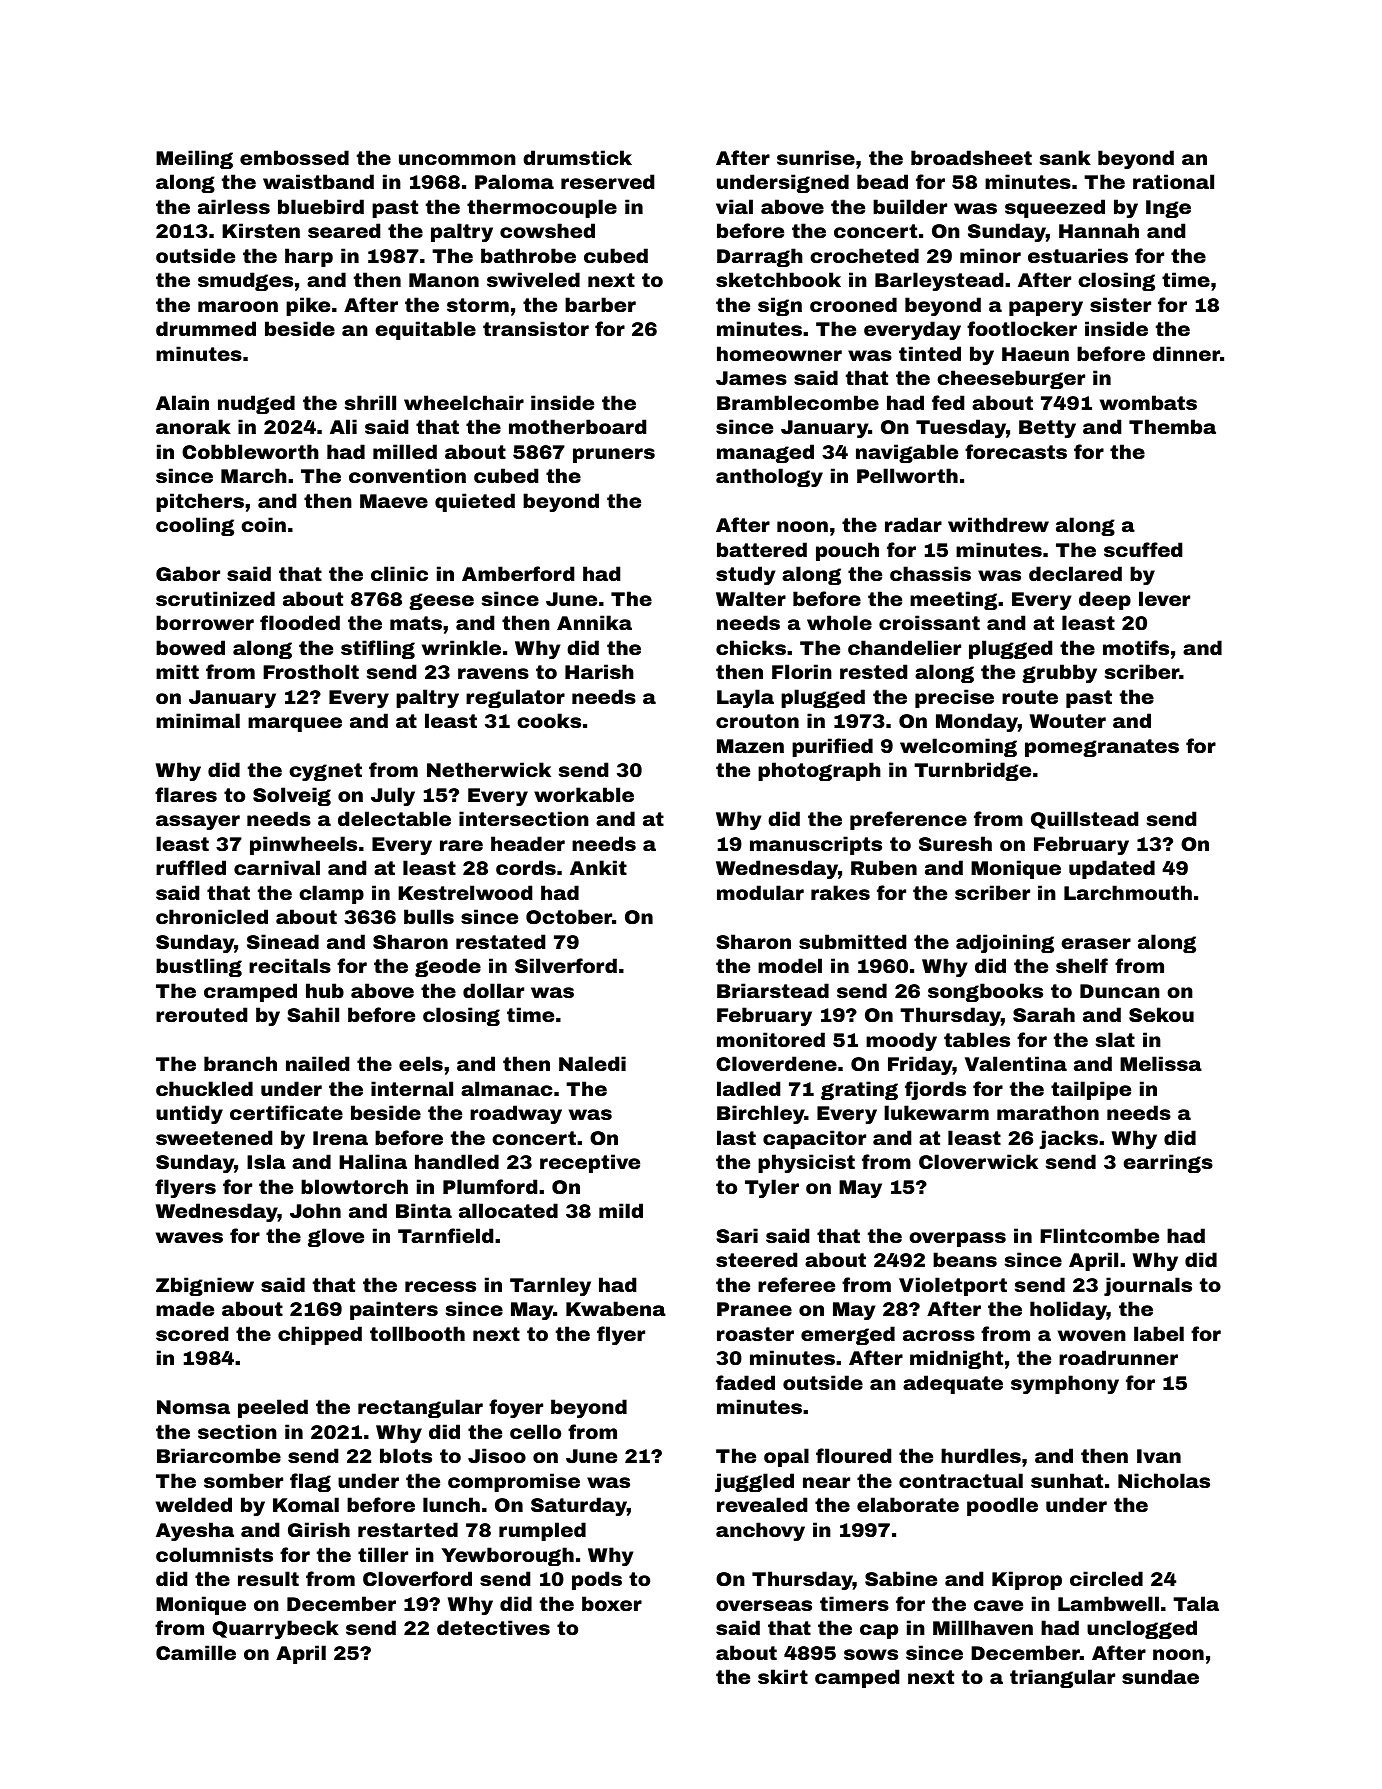 The width and height of the page is (1382, 1789). Describe the element at coordinates (594, 622) in the page. I see `Annika` at that location.
